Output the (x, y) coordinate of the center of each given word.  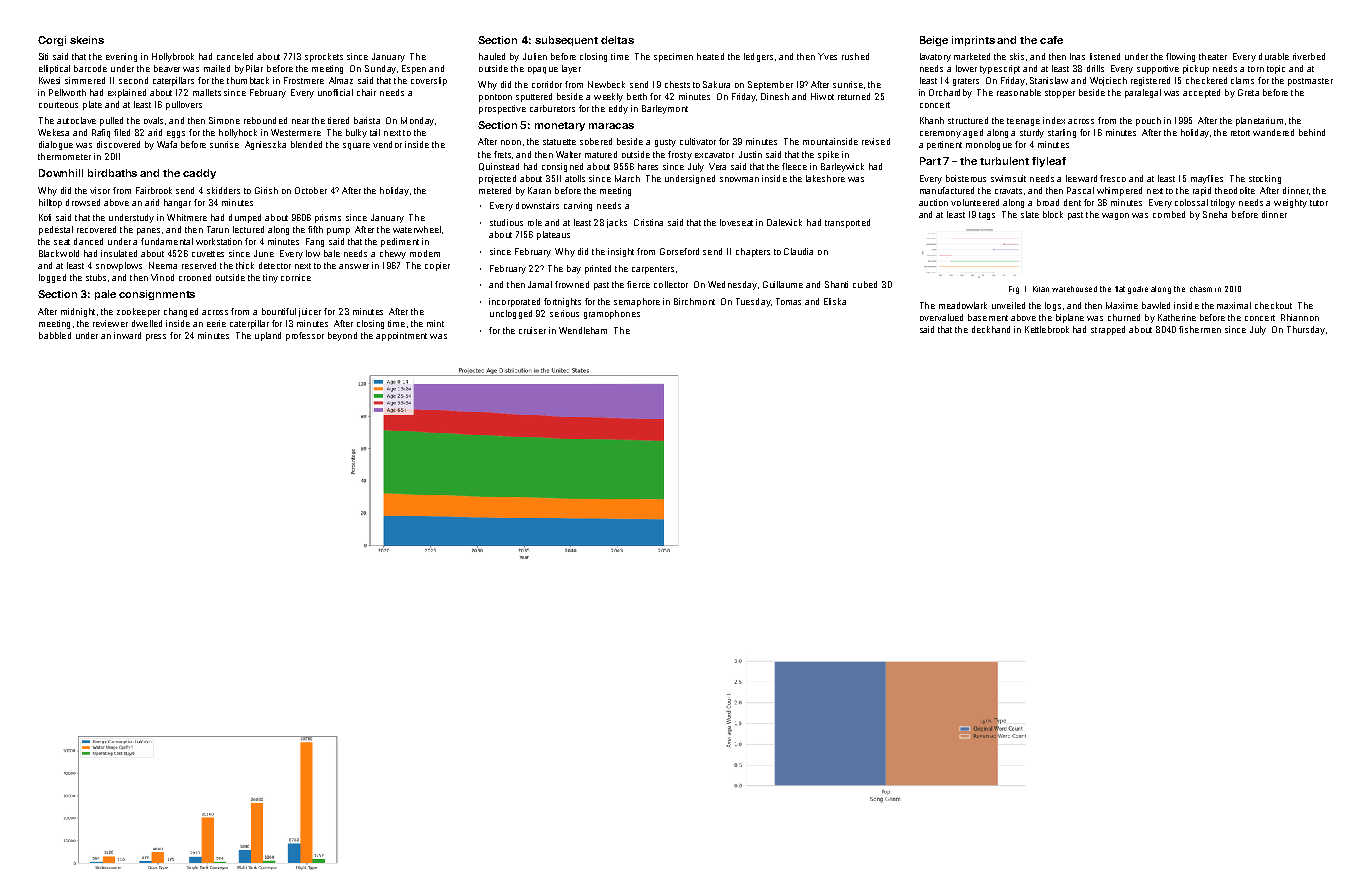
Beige (934, 41)
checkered (1206, 80)
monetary (560, 126)
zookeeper (138, 312)
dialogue (56, 145)
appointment (401, 336)
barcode (90, 68)
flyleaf (1049, 162)
